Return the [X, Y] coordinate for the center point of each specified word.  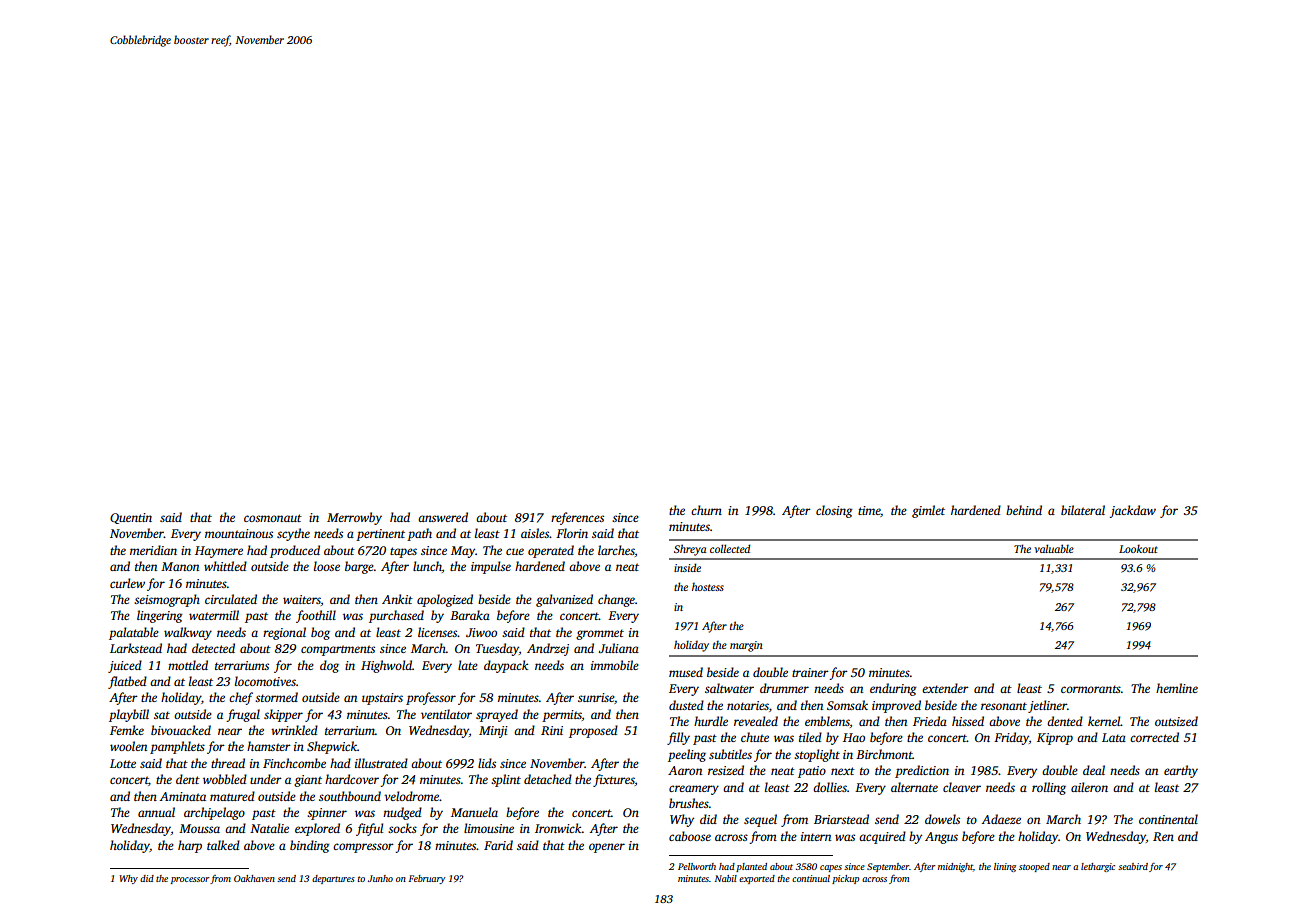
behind [1024, 510]
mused [686, 672]
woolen [128, 746]
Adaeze [1001, 819]
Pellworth [697, 866]
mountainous [239, 533]
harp [190, 846]
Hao [854, 737]
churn [706, 510]
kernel [1104, 721]
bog [320, 633]
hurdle [711, 721]
